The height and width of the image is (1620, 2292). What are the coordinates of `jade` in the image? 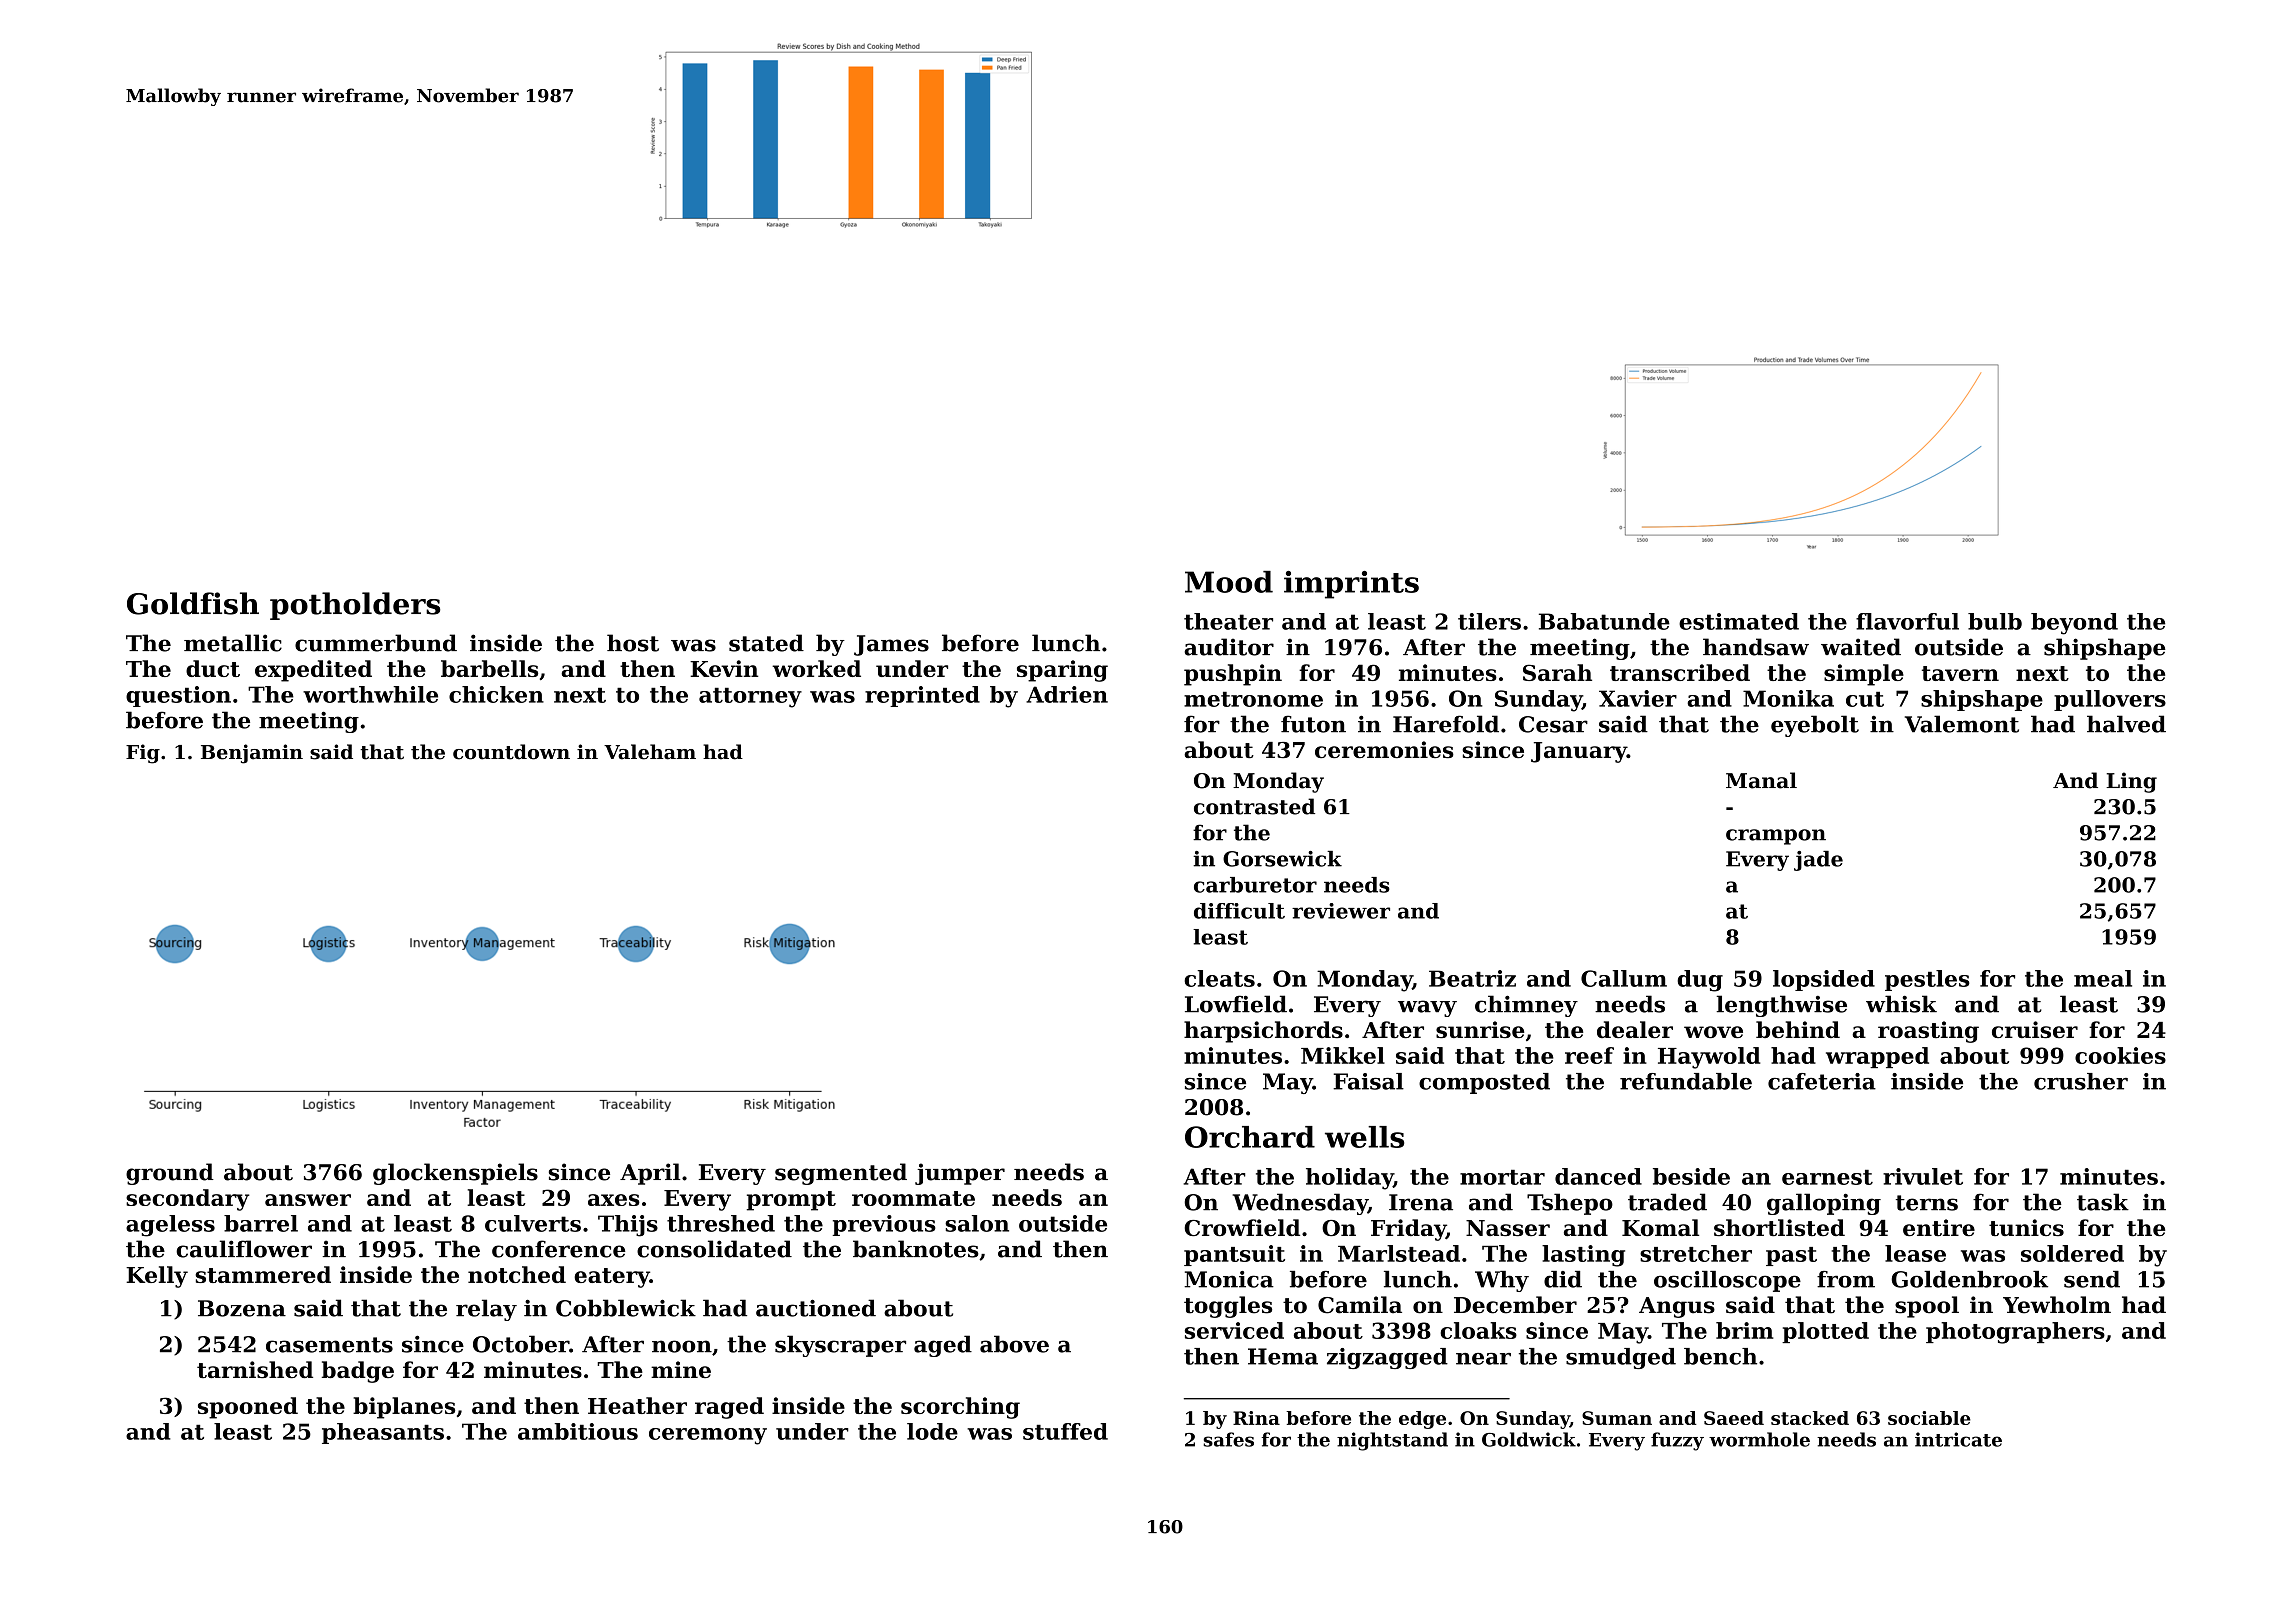 It's located at (1818, 861).
